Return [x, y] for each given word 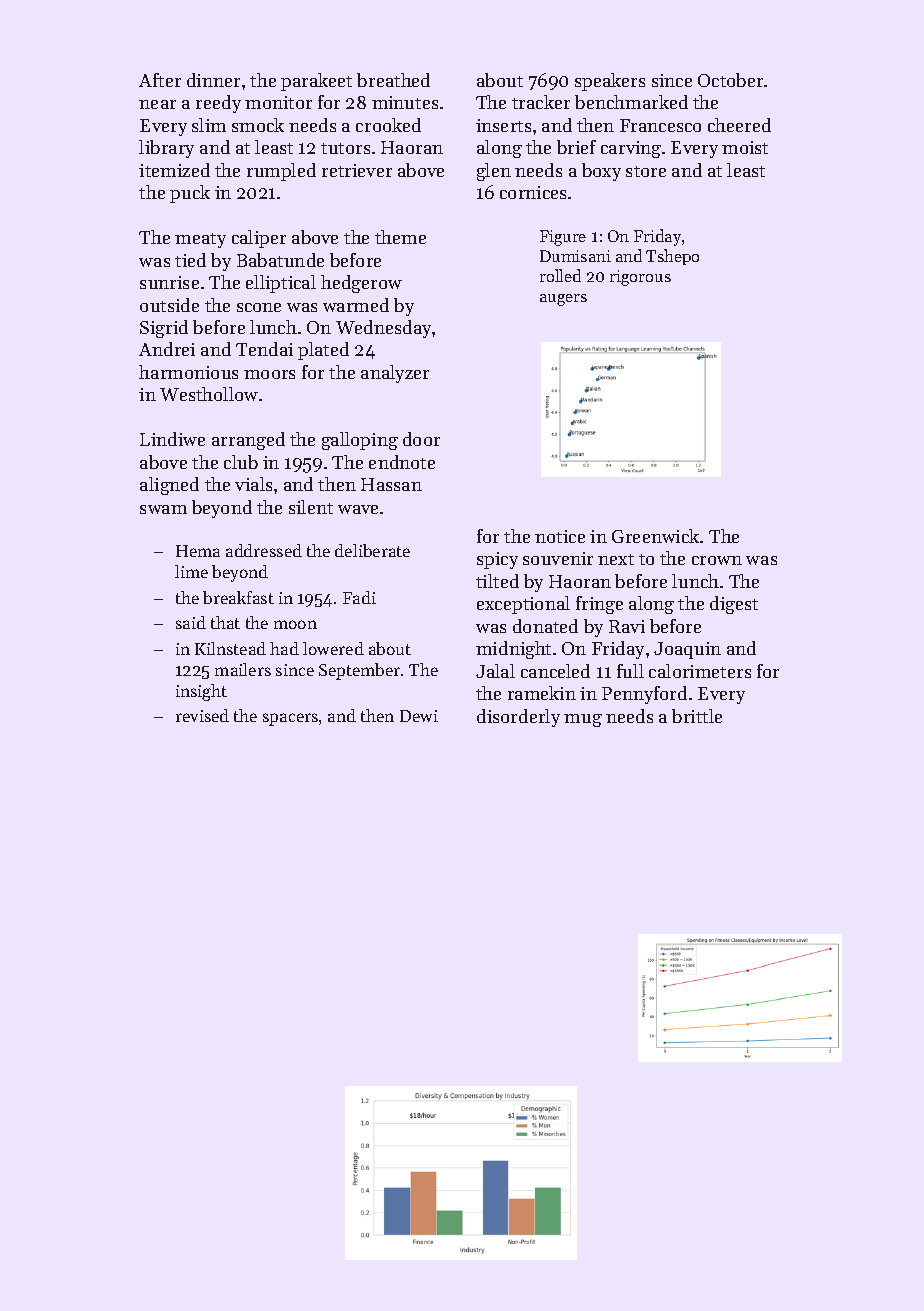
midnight [513, 650]
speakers [610, 82]
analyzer [395, 374]
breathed [393, 80]
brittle [697, 716]
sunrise [169, 282]
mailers [243, 669]
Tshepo [672, 257]
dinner [213, 80]
